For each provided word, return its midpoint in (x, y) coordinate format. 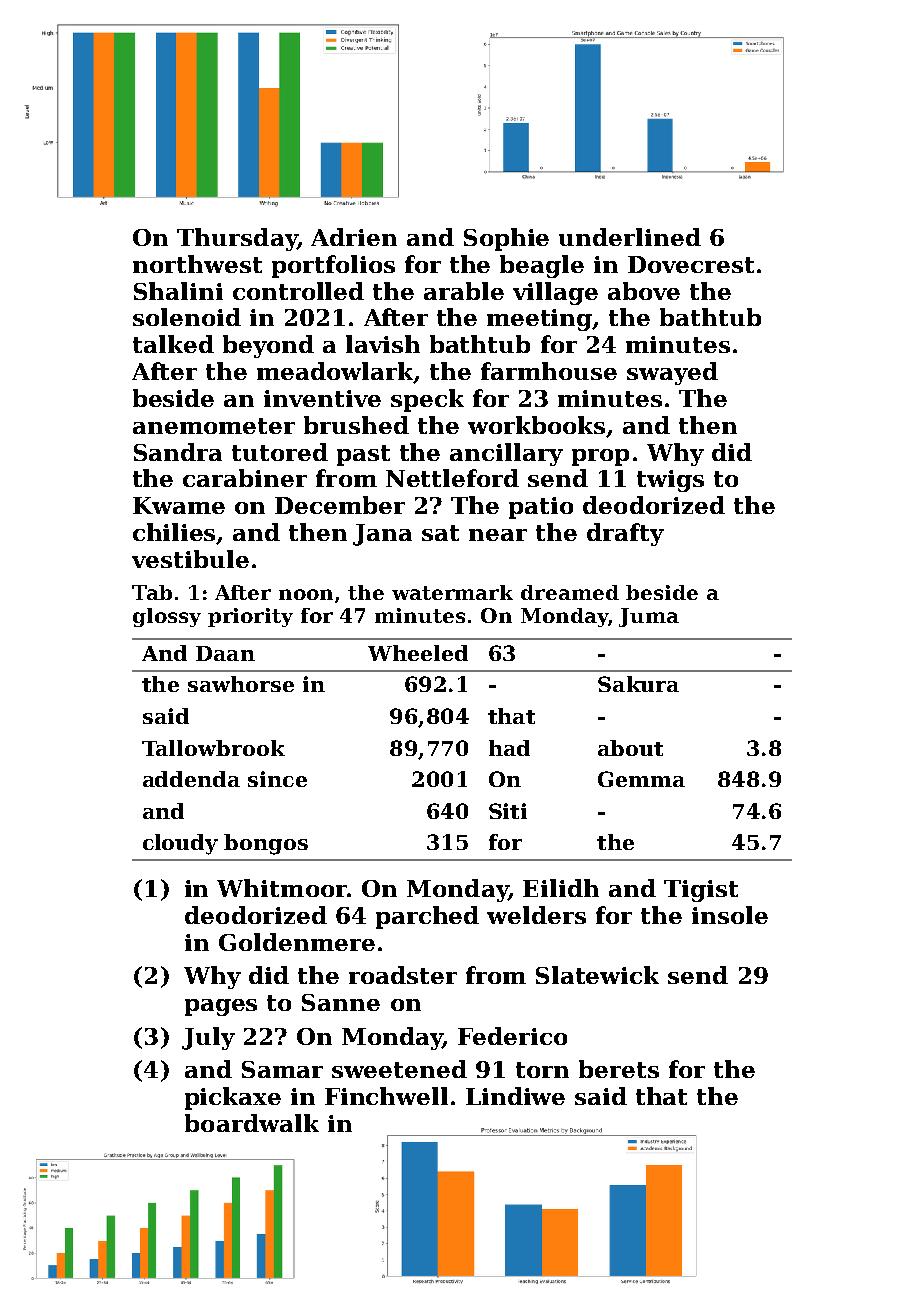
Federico (512, 1036)
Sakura (638, 684)
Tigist (701, 891)
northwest (197, 264)
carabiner (245, 478)
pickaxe (233, 1098)
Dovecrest (691, 264)
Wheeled (418, 653)
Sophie (506, 239)
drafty (625, 534)
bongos (266, 844)
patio (541, 508)
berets (619, 1069)
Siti (508, 811)
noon (306, 594)
